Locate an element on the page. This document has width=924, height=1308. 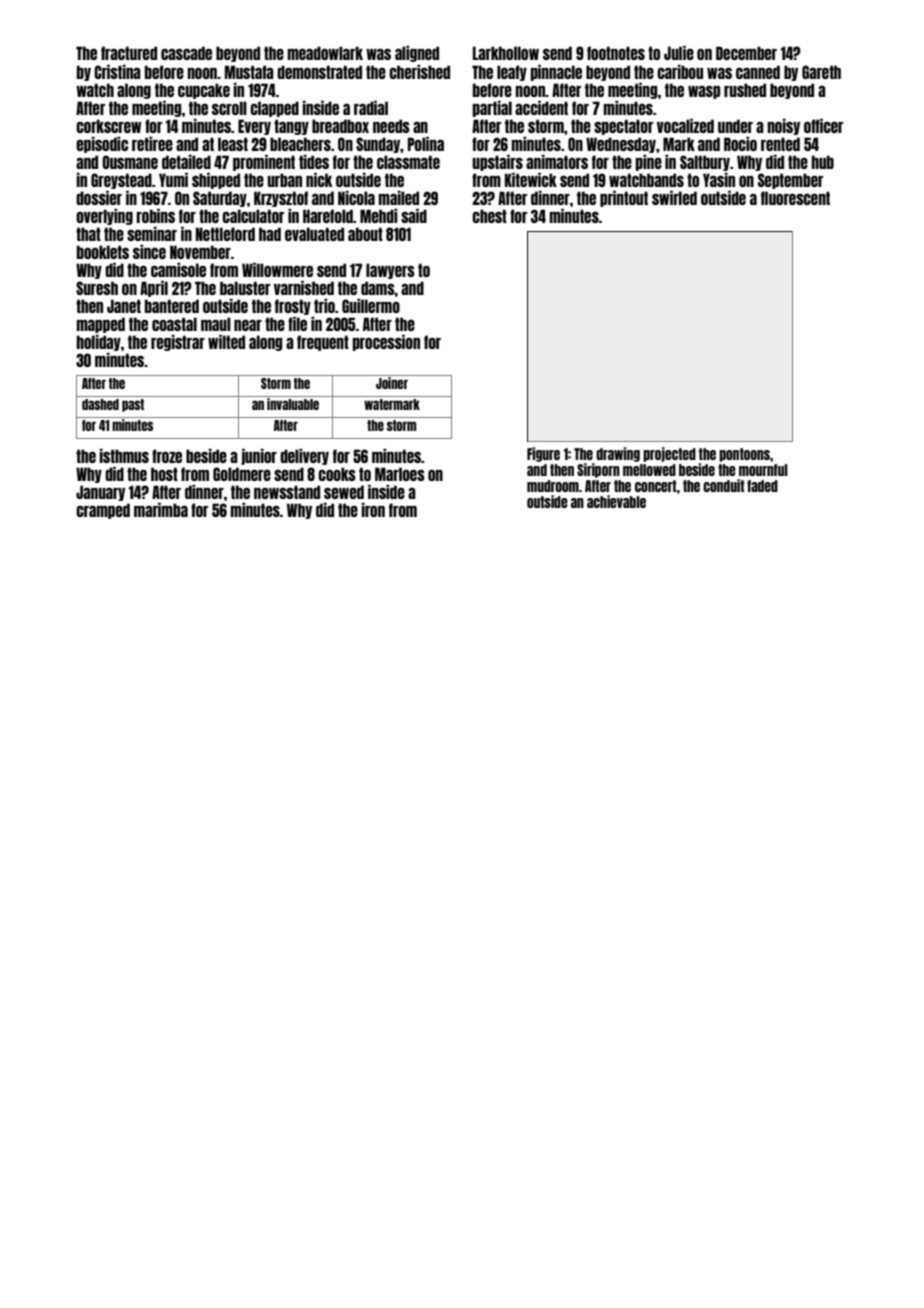
mailed is located at coordinates (399, 198).
